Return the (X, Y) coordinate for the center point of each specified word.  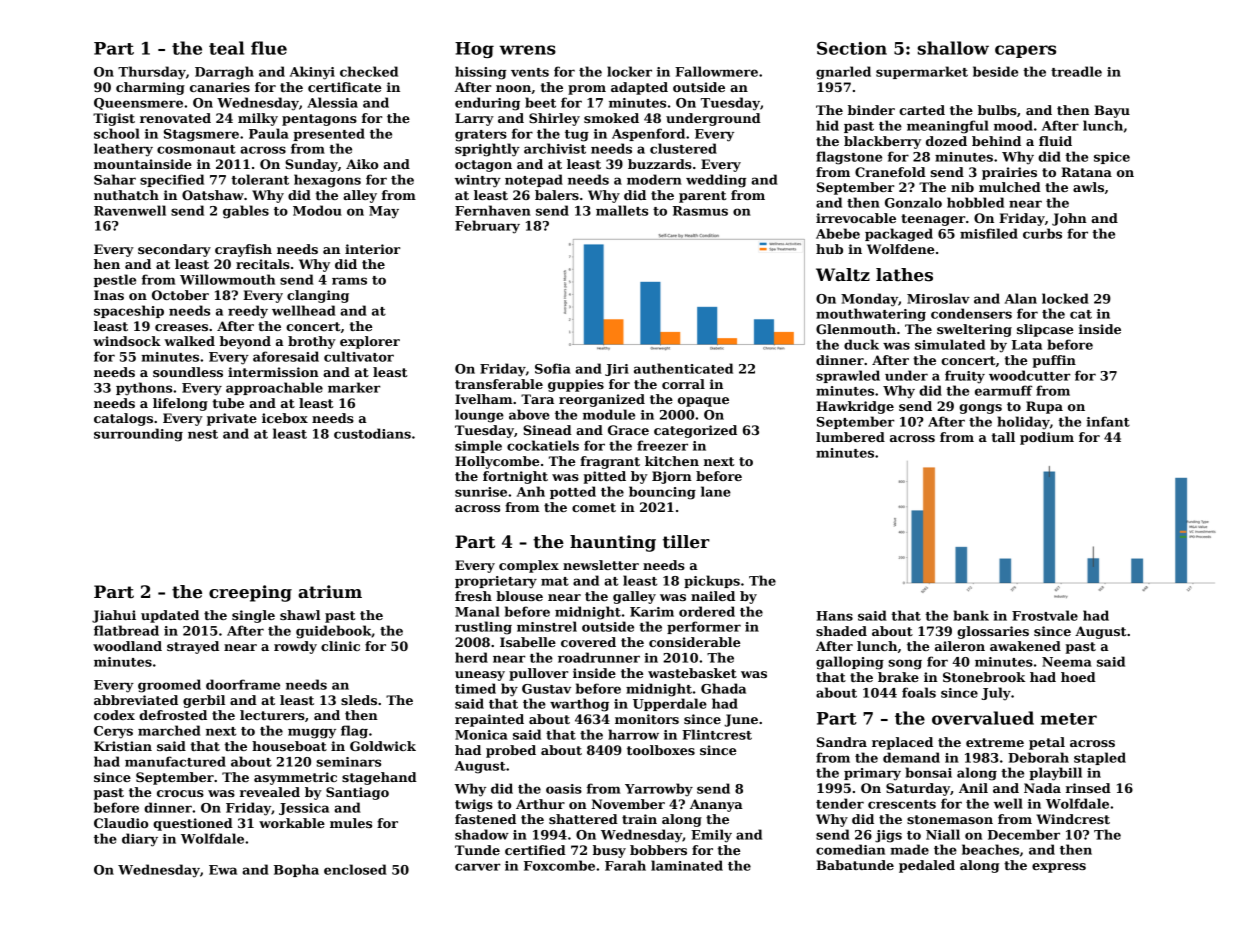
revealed (270, 792)
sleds (359, 700)
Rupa (1044, 407)
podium (1047, 438)
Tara (537, 399)
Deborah (1038, 757)
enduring (487, 104)
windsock (127, 341)
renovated (175, 118)
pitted (605, 477)
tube (228, 403)
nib (962, 187)
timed (475, 688)
